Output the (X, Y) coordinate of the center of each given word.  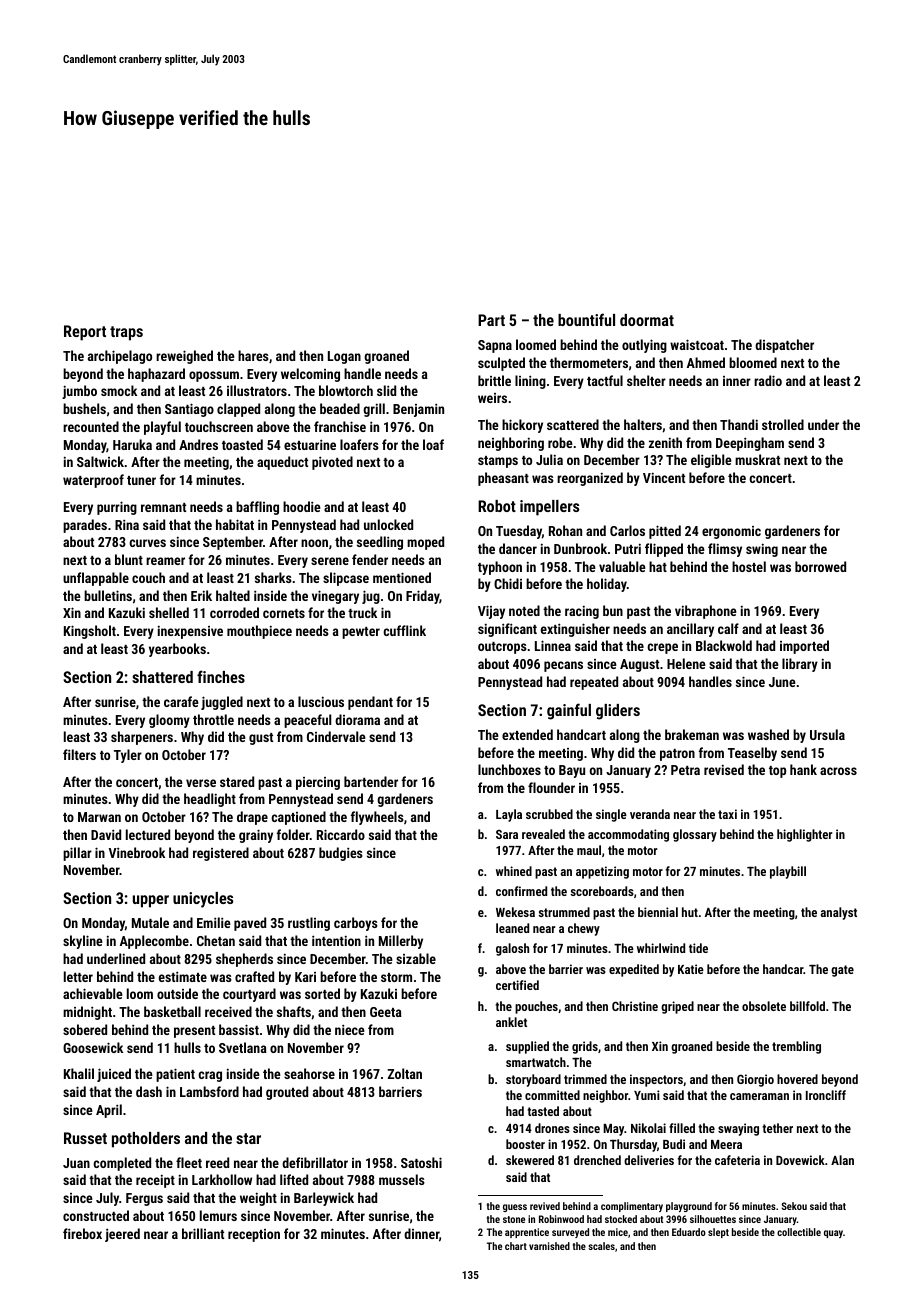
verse (201, 783)
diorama (357, 719)
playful (162, 428)
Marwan (99, 817)
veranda (650, 814)
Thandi (739, 424)
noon (314, 543)
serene (330, 561)
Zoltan (405, 1073)
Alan (842, 1160)
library (800, 665)
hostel (749, 566)
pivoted (332, 463)
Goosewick (93, 1047)
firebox (82, 1233)
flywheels (377, 818)
